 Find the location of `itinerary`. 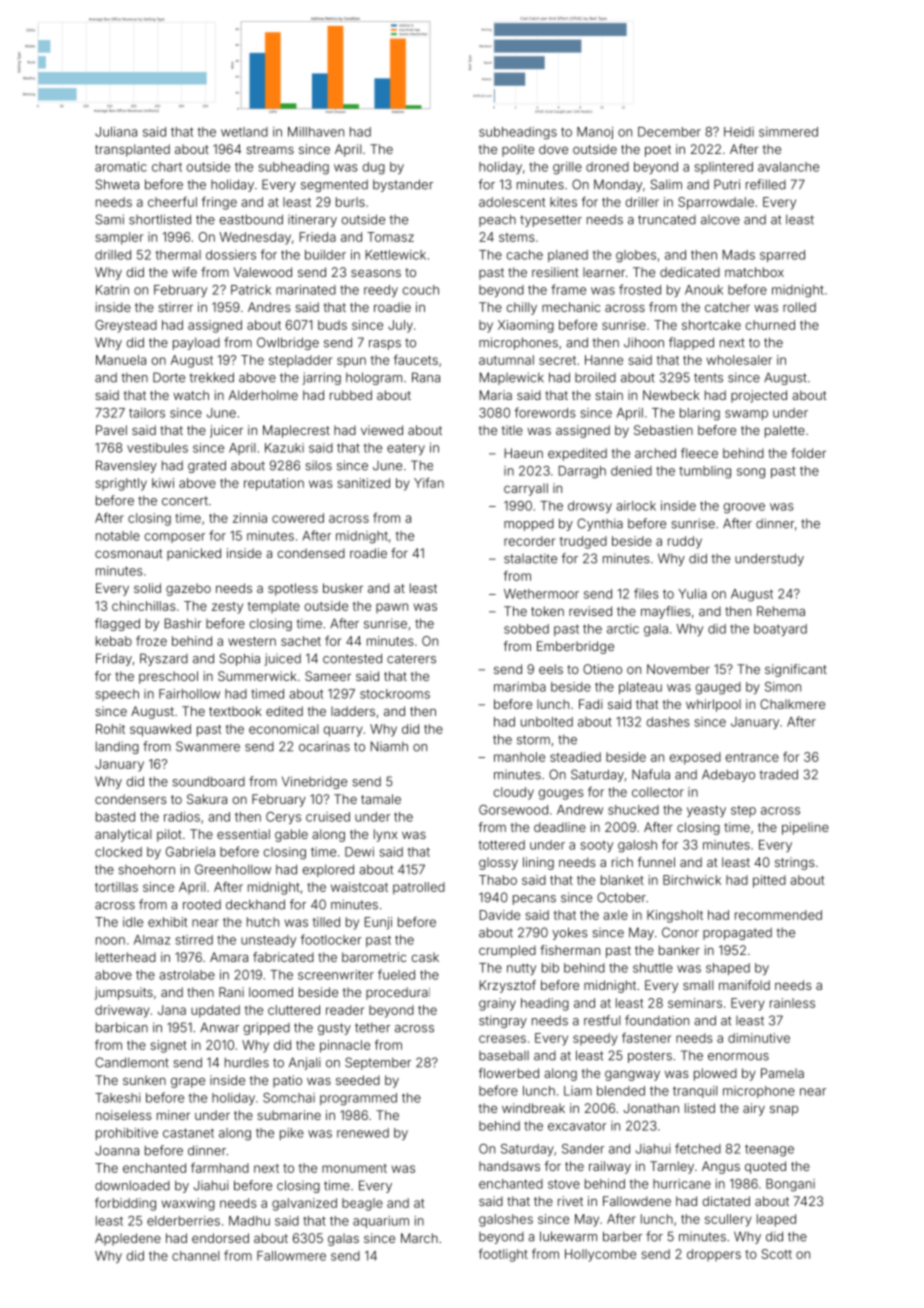

itinerary is located at coordinates (312, 220).
